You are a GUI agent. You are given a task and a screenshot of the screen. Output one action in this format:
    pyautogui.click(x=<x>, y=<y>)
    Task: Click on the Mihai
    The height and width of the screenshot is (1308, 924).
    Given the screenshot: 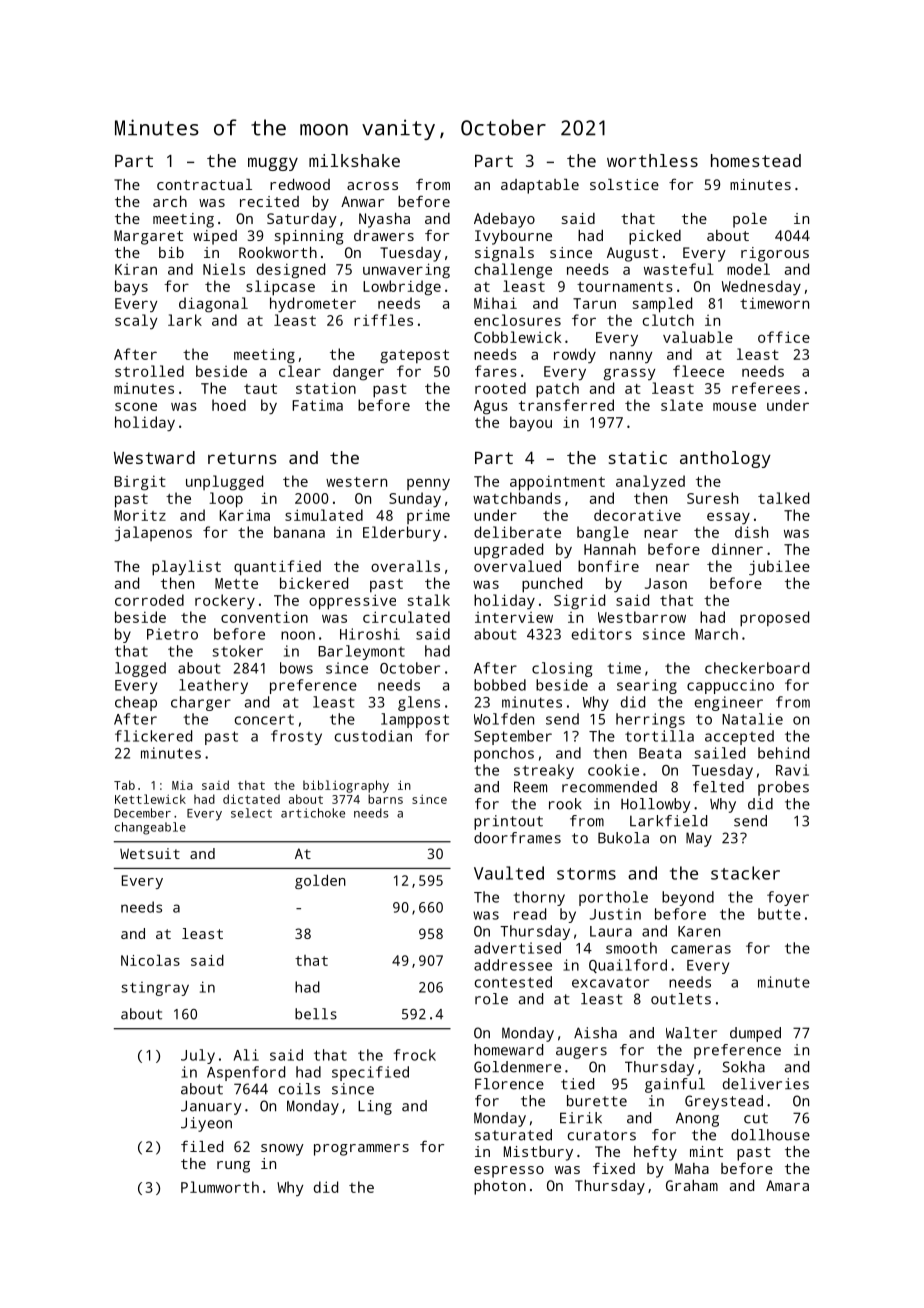 What is the action you would take?
    pyautogui.click(x=495, y=303)
